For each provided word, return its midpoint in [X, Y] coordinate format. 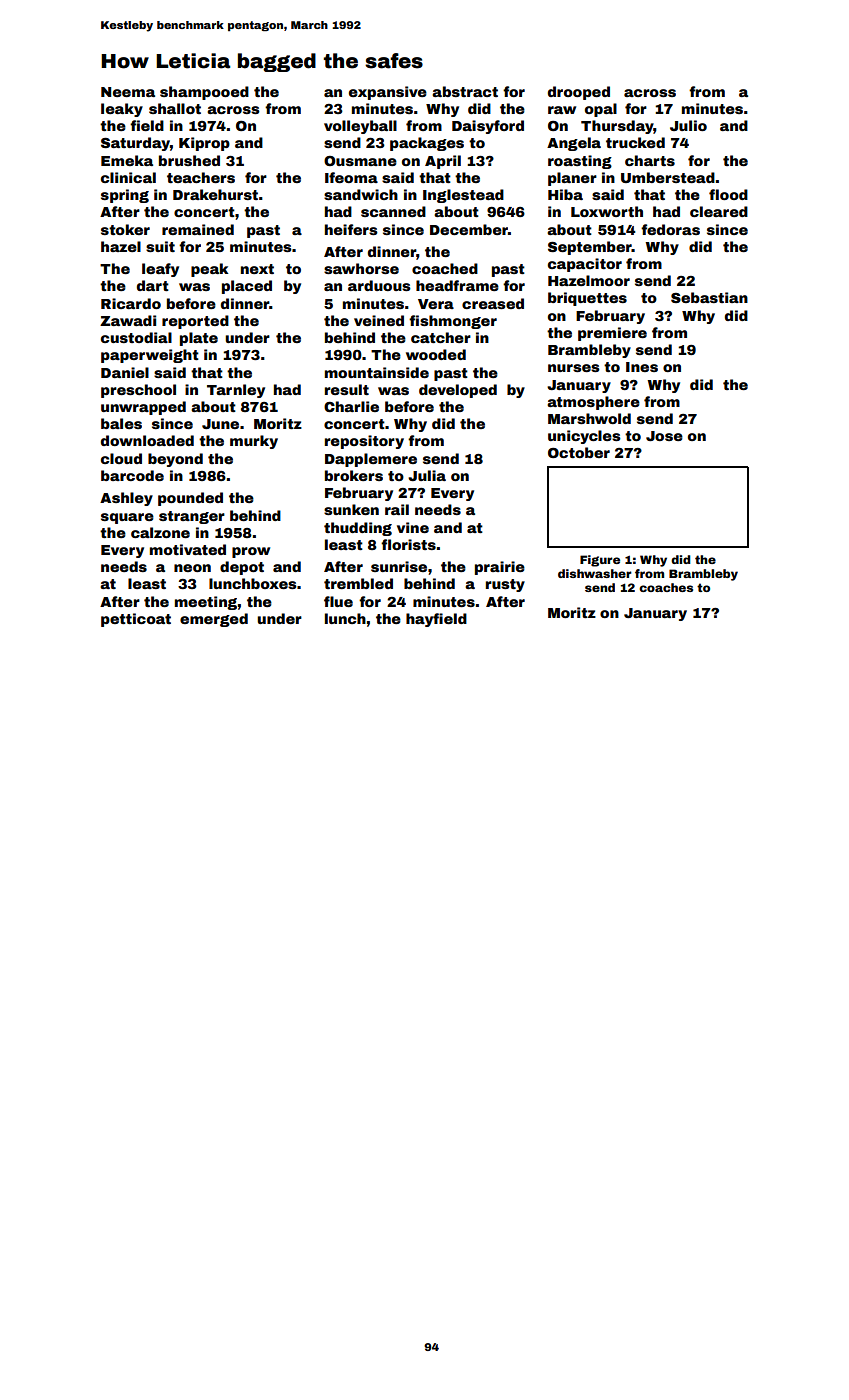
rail [397, 509]
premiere [612, 334]
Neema [128, 92]
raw [562, 110]
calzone [160, 532]
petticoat [136, 620]
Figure [600, 561]
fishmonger [453, 322]
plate [199, 339]
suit [160, 246]
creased [493, 303]
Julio [688, 125]
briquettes [587, 299]
